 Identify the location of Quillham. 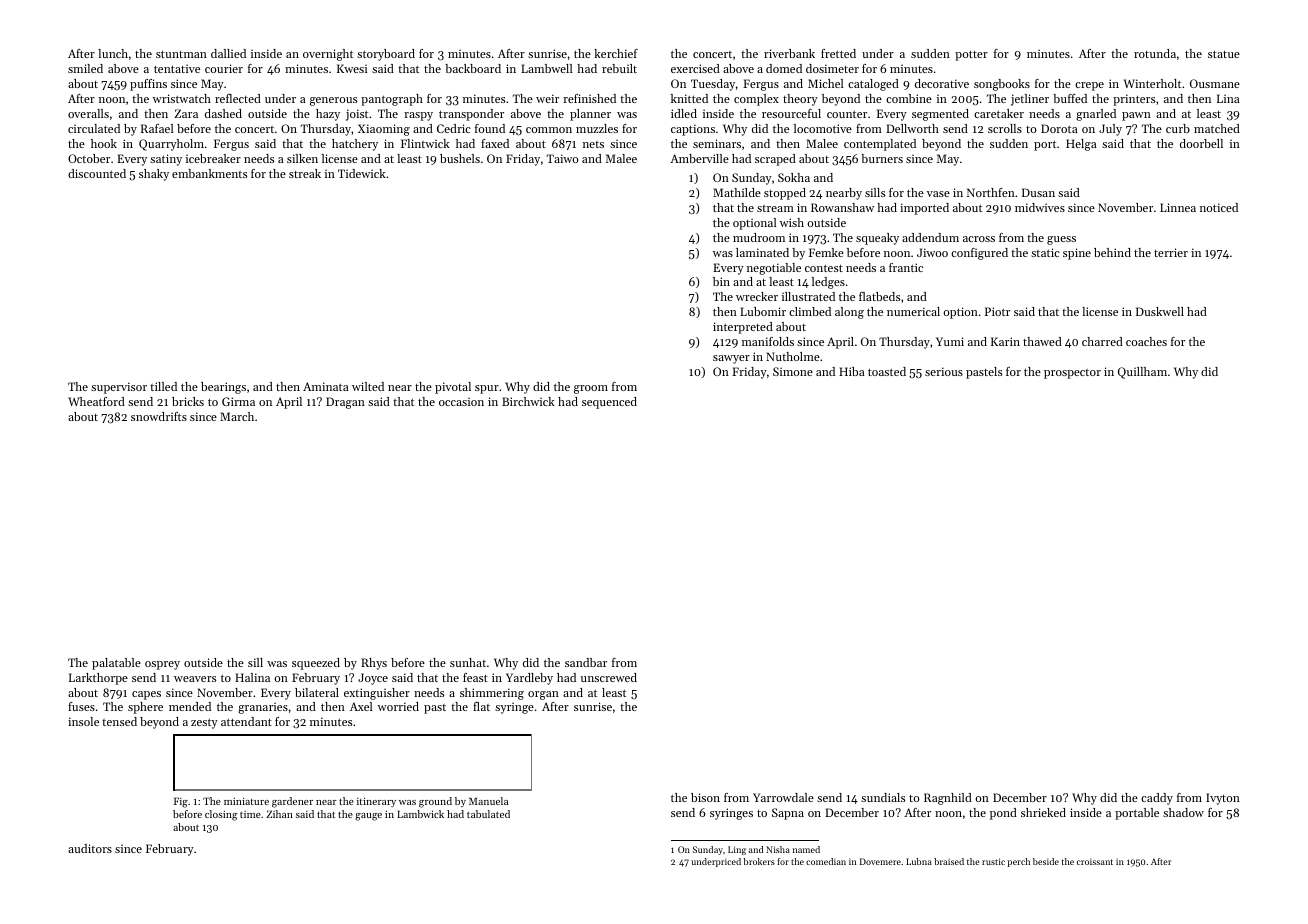
(1142, 373).
